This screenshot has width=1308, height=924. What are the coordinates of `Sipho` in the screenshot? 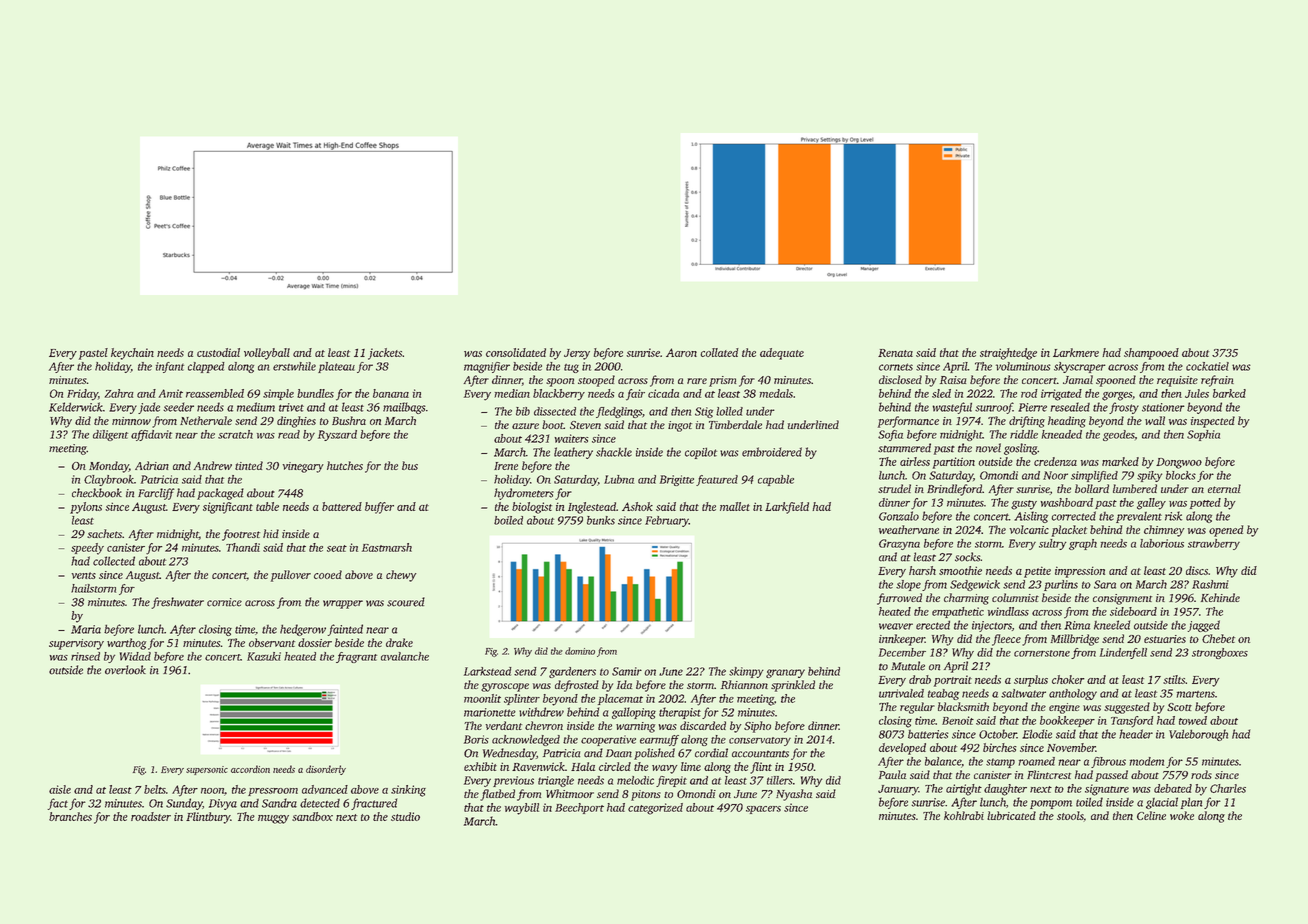 It's located at (757, 727).
